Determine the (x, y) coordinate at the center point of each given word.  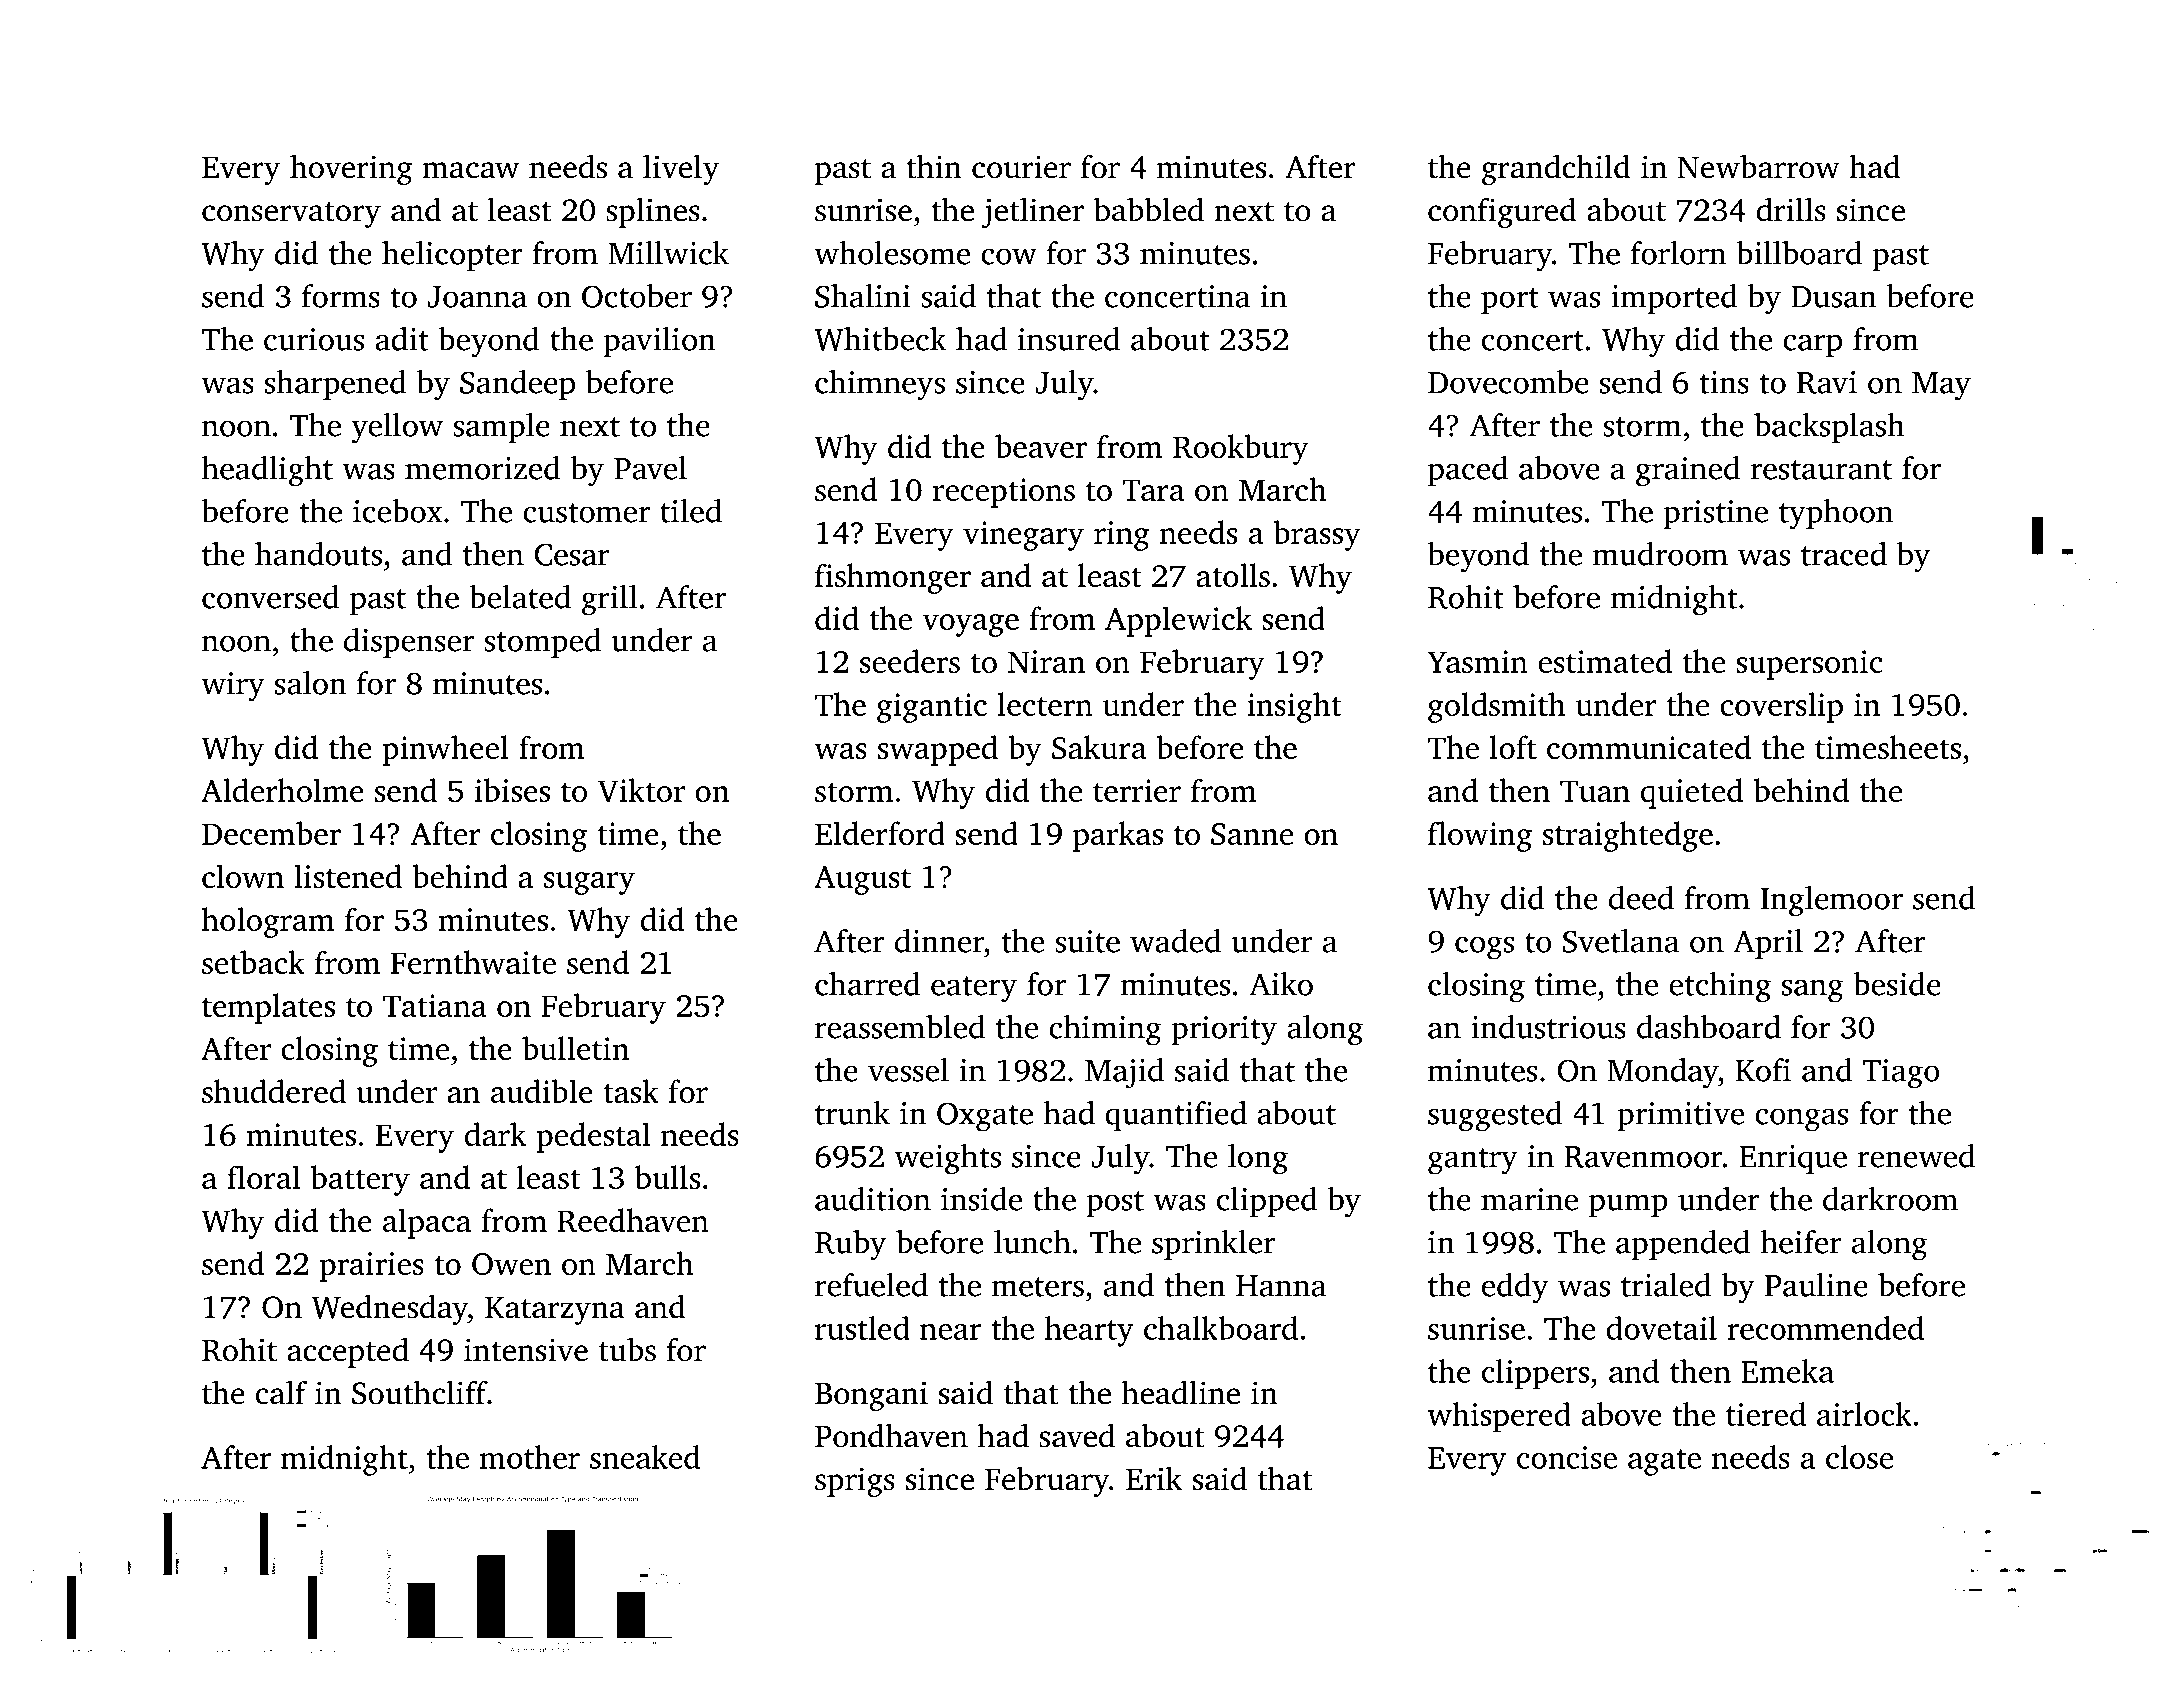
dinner (939, 941)
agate (1664, 1462)
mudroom (1660, 554)
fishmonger (893, 578)
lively (681, 169)
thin (934, 166)
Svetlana (1621, 941)
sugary (589, 883)
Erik (1154, 1478)
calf (281, 1392)
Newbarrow (1759, 166)
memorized (483, 468)
